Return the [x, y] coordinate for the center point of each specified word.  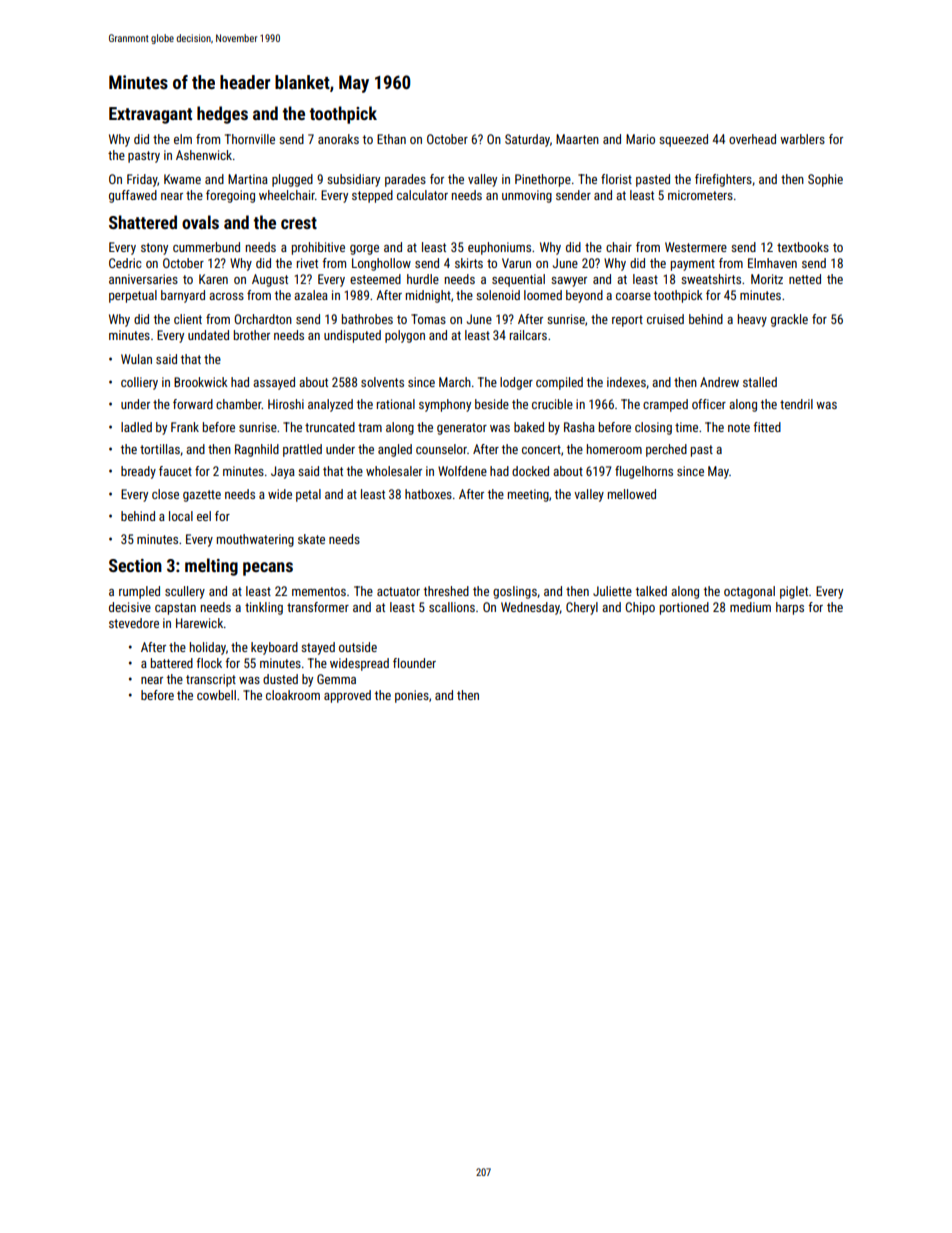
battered [172, 663]
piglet [794, 592]
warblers [802, 139]
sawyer [569, 282]
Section [135, 565]
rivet [307, 263]
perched [666, 450]
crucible [552, 404]
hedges [222, 115]
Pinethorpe [543, 180]
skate [311, 539]
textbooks [803, 247]
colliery [139, 383]
